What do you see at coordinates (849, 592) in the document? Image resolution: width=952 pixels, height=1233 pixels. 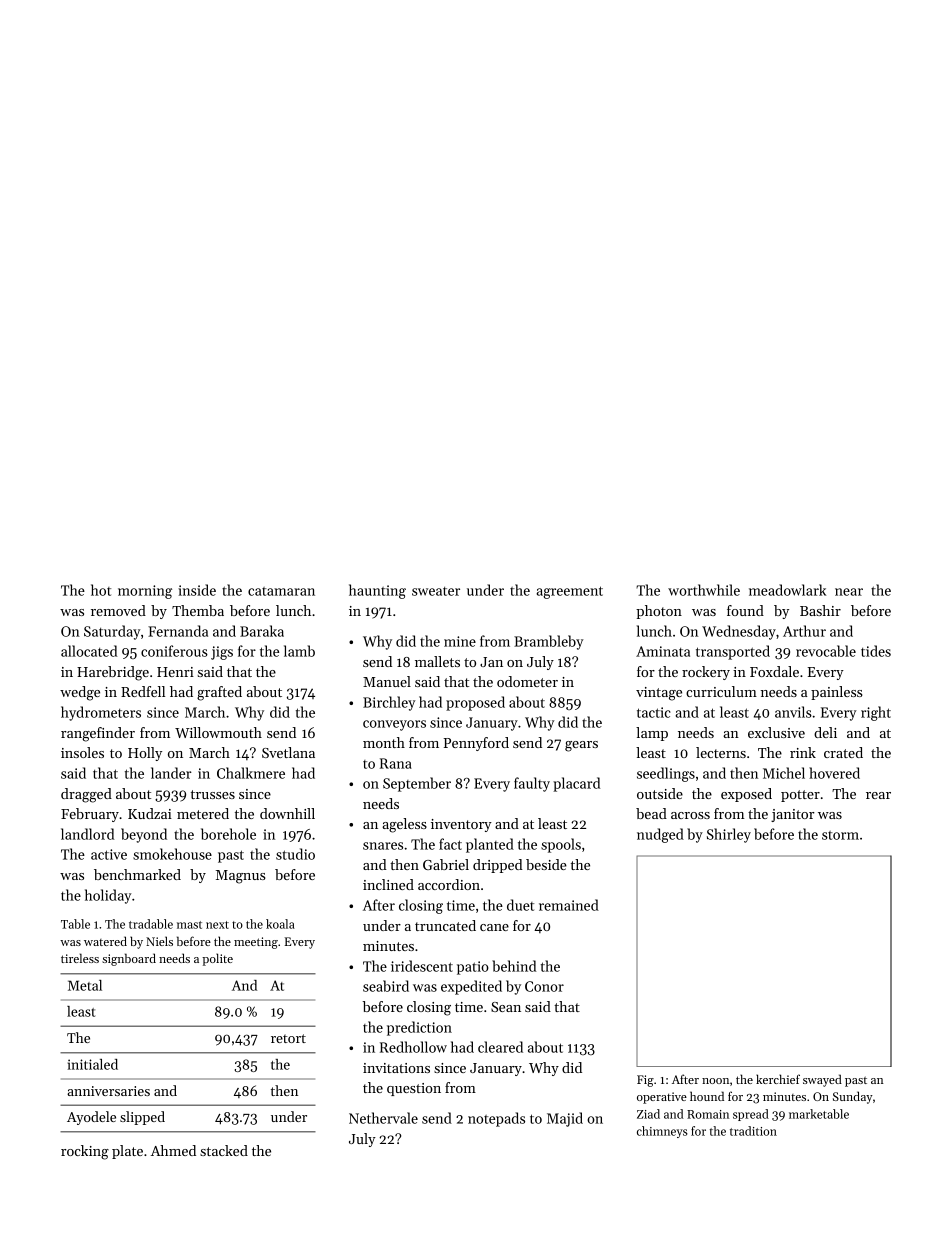 I see `near` at bounding box center [849, 592].
